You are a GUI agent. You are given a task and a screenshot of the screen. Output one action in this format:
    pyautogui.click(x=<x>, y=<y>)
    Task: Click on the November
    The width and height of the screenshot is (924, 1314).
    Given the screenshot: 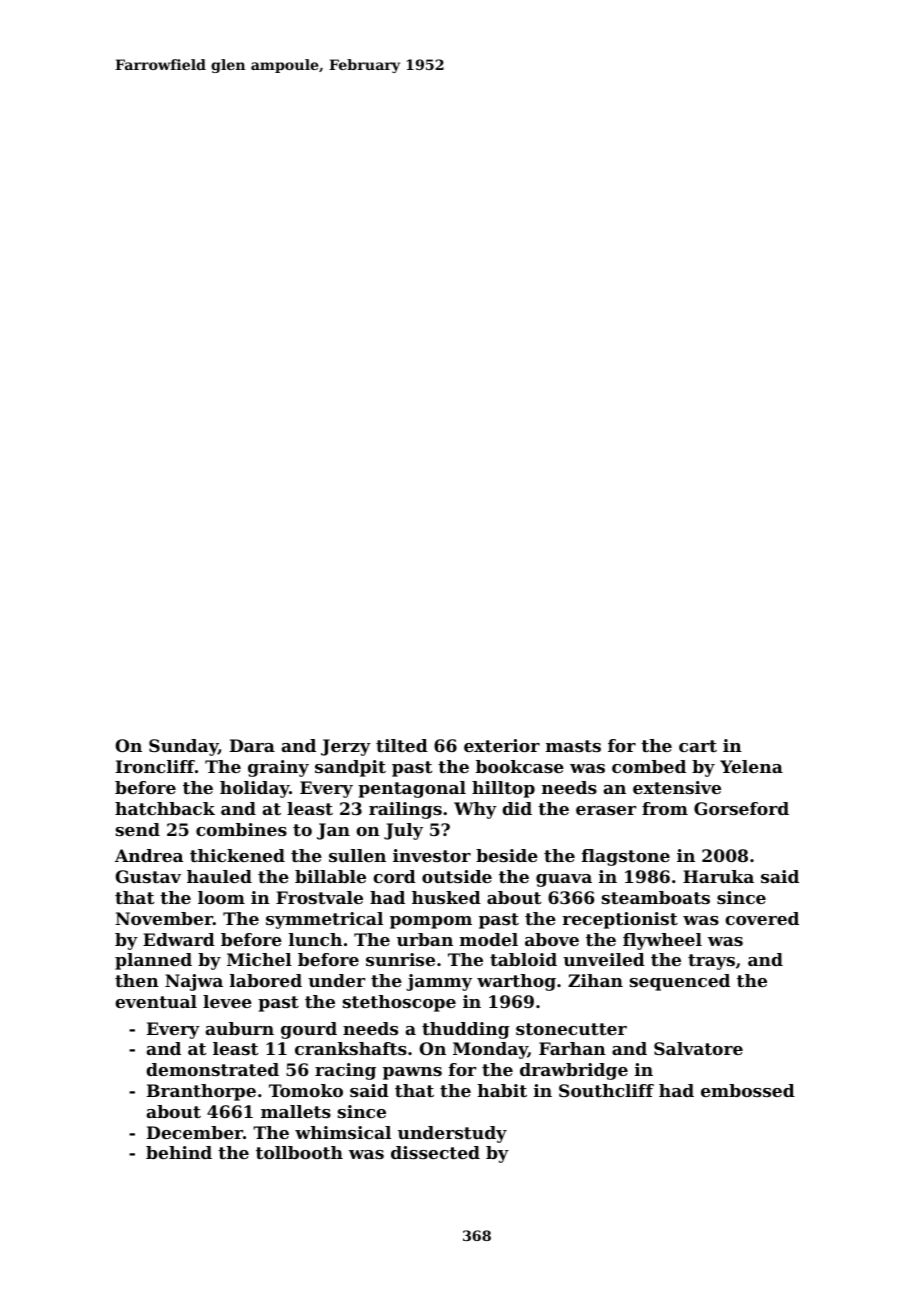 What is the action you would take?
    pyautogui.click(x=164, y=918)
